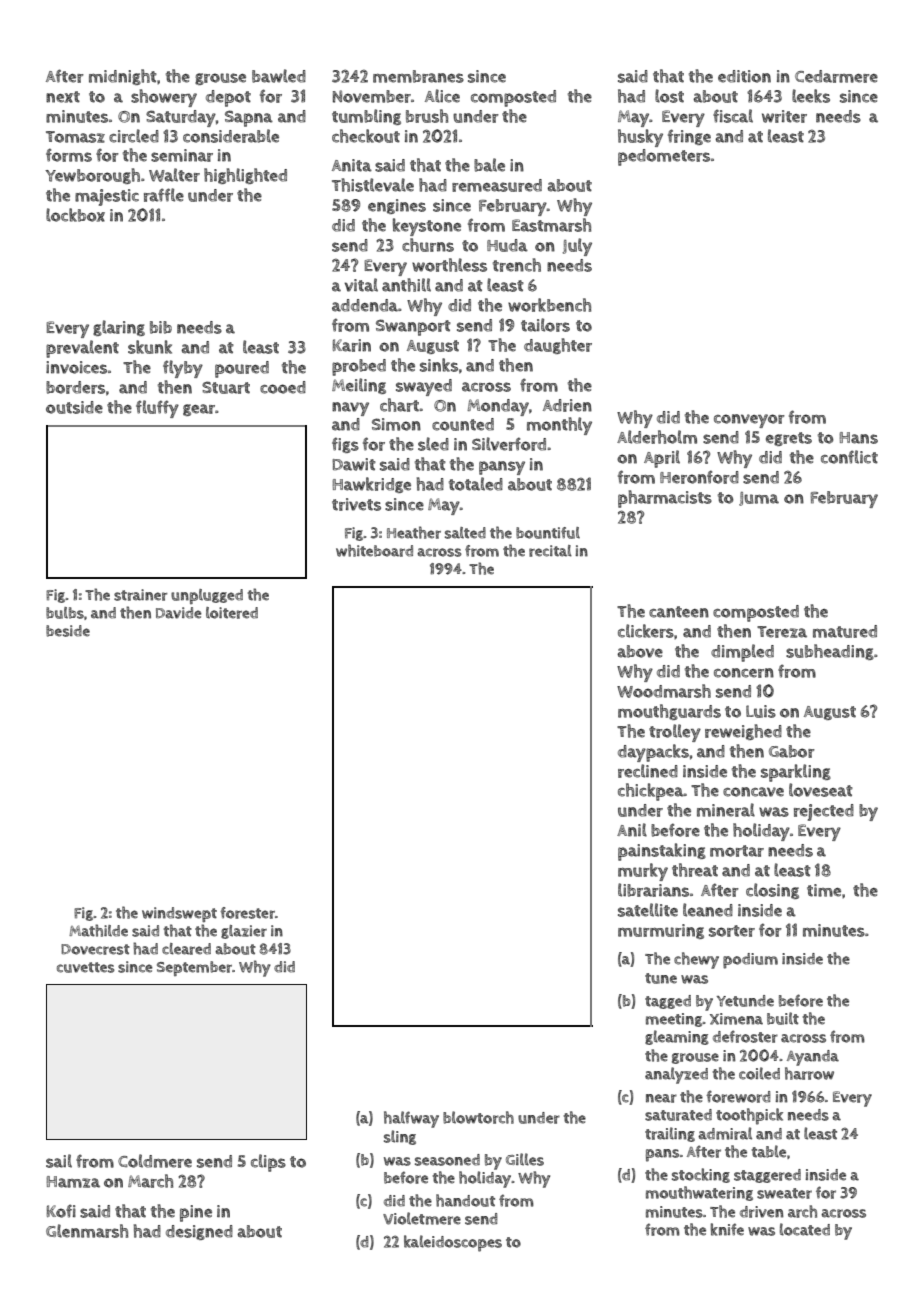  I want to click on conveyor, so click(749, 421).
